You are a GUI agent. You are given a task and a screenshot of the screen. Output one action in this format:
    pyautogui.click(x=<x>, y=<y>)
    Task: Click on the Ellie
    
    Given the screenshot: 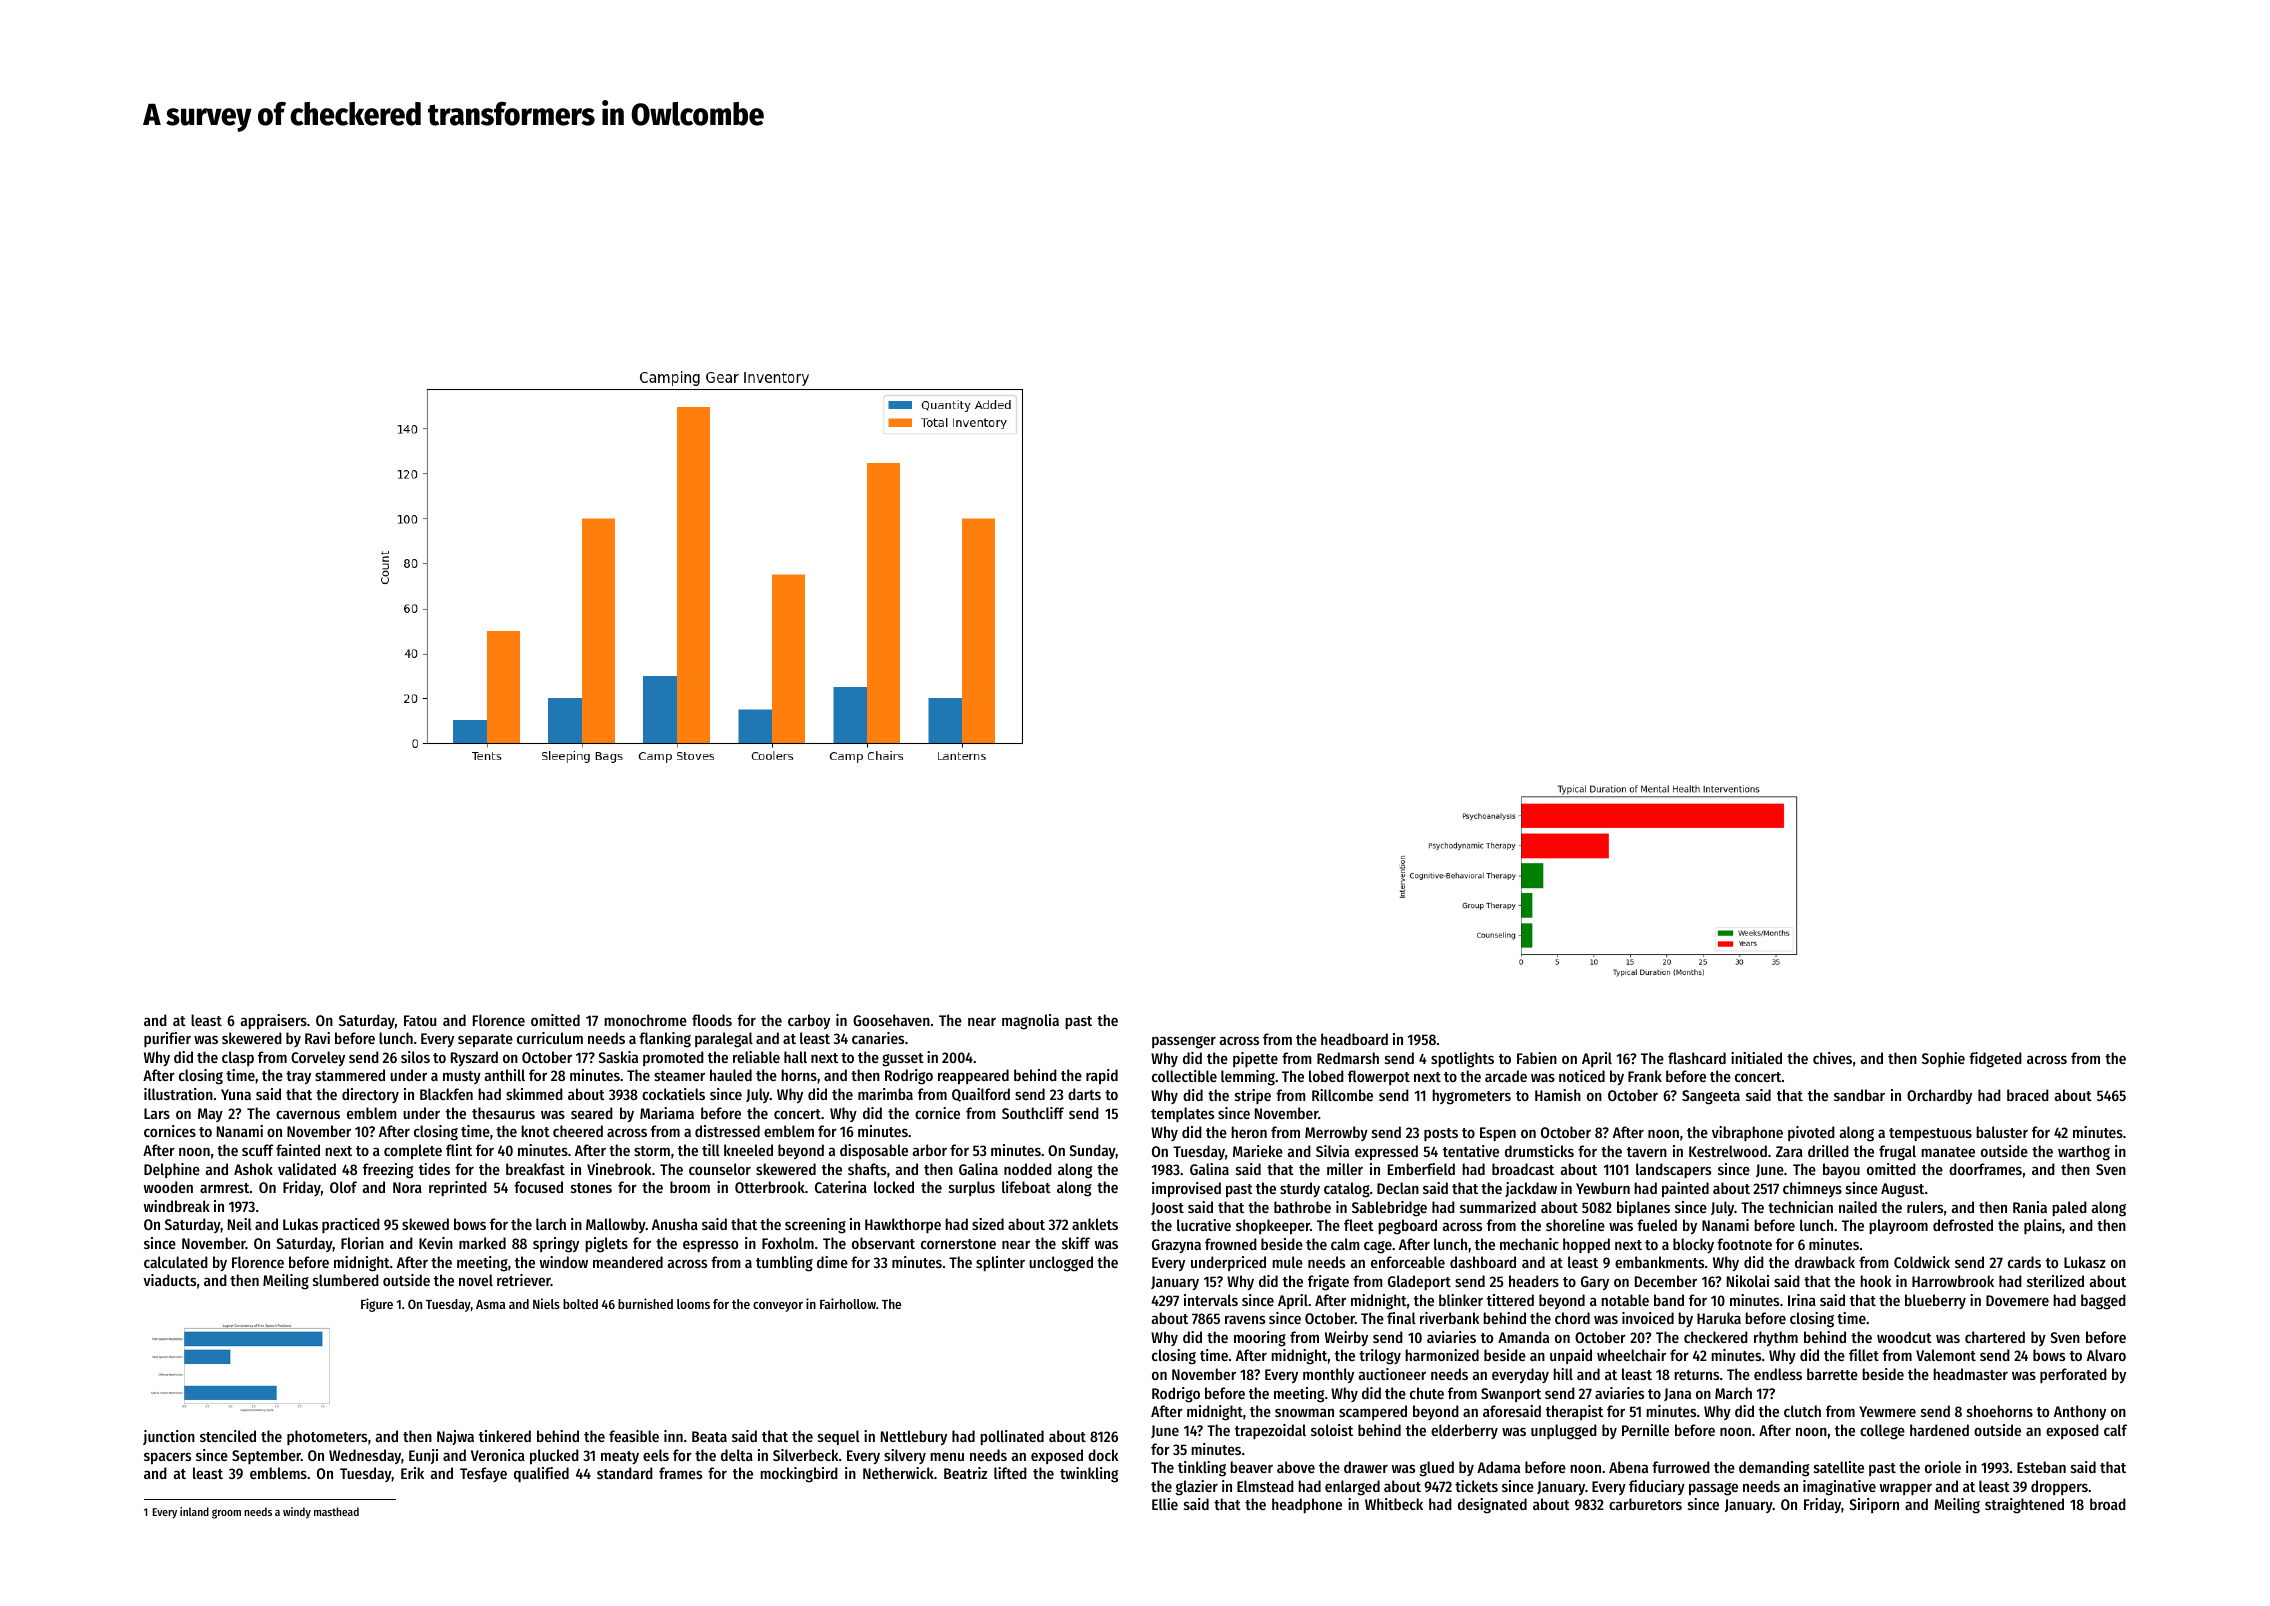 What is the action you would take?
    pyautogui.click(x=1165, y=1504)
